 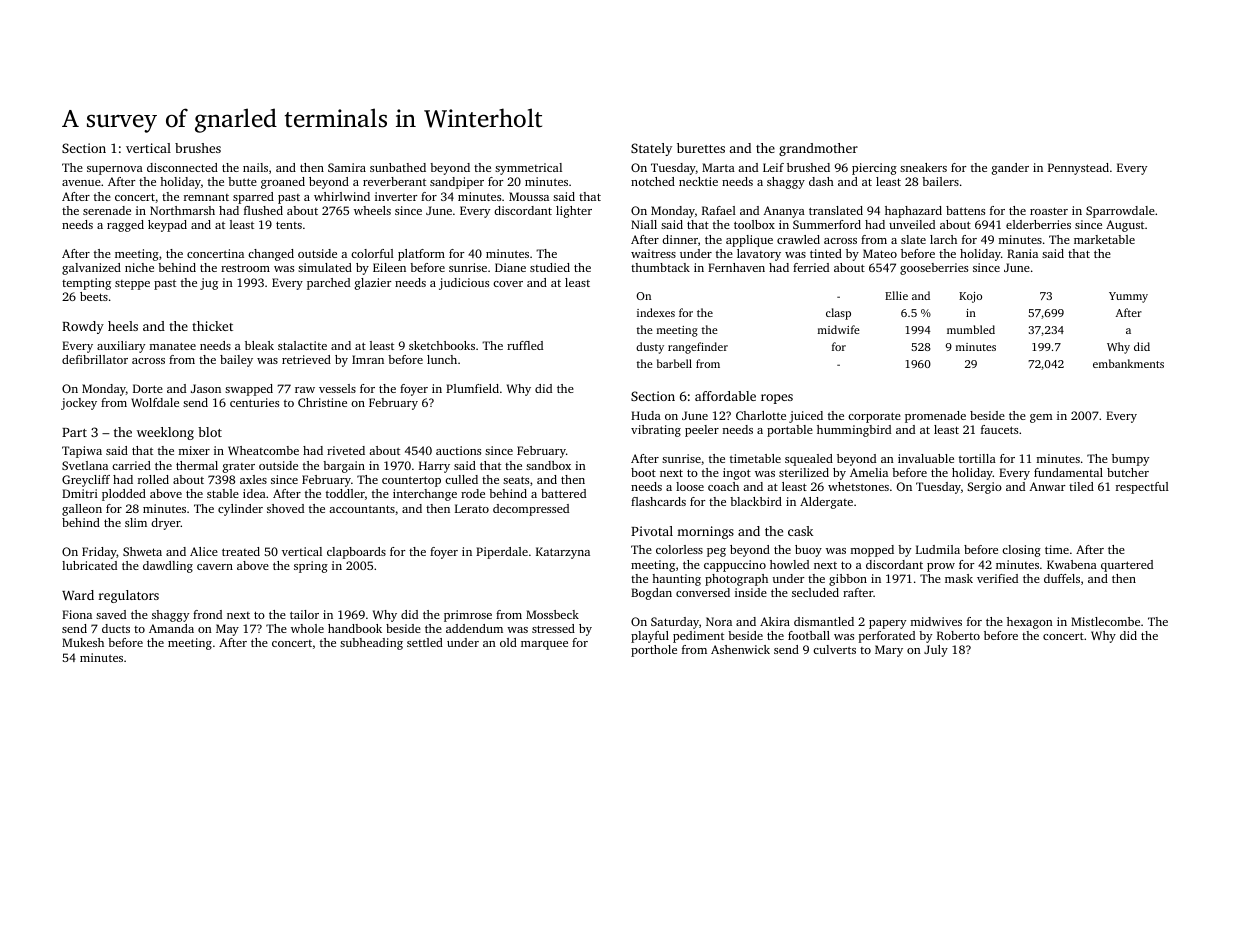 What do you see at coordinates (1078, 169) in the image?
I see `Pennystead` at bounding box center [1078, 169].
